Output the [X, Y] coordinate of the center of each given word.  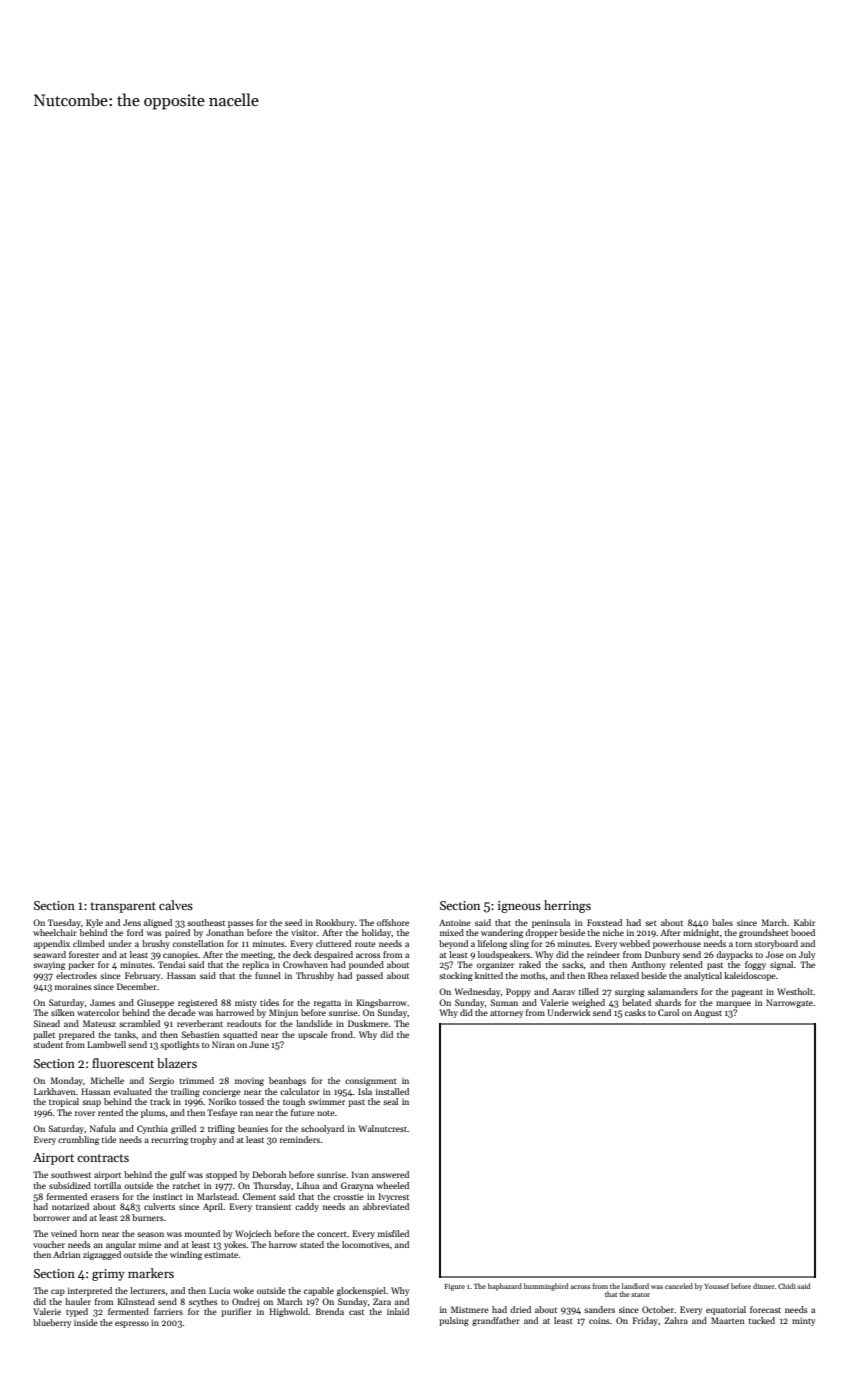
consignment [371, 1081]
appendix [52, 944]
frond [342, 1034]
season [150, 1234]
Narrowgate [789, 1003]
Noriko [222, 1101]
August [708, 1014]
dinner [764, 1286]
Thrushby [315, 976]
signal [781, 965]
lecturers [147, 1290]
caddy [307, 1207]
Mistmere [470, 1309]
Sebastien [201, 1034]
